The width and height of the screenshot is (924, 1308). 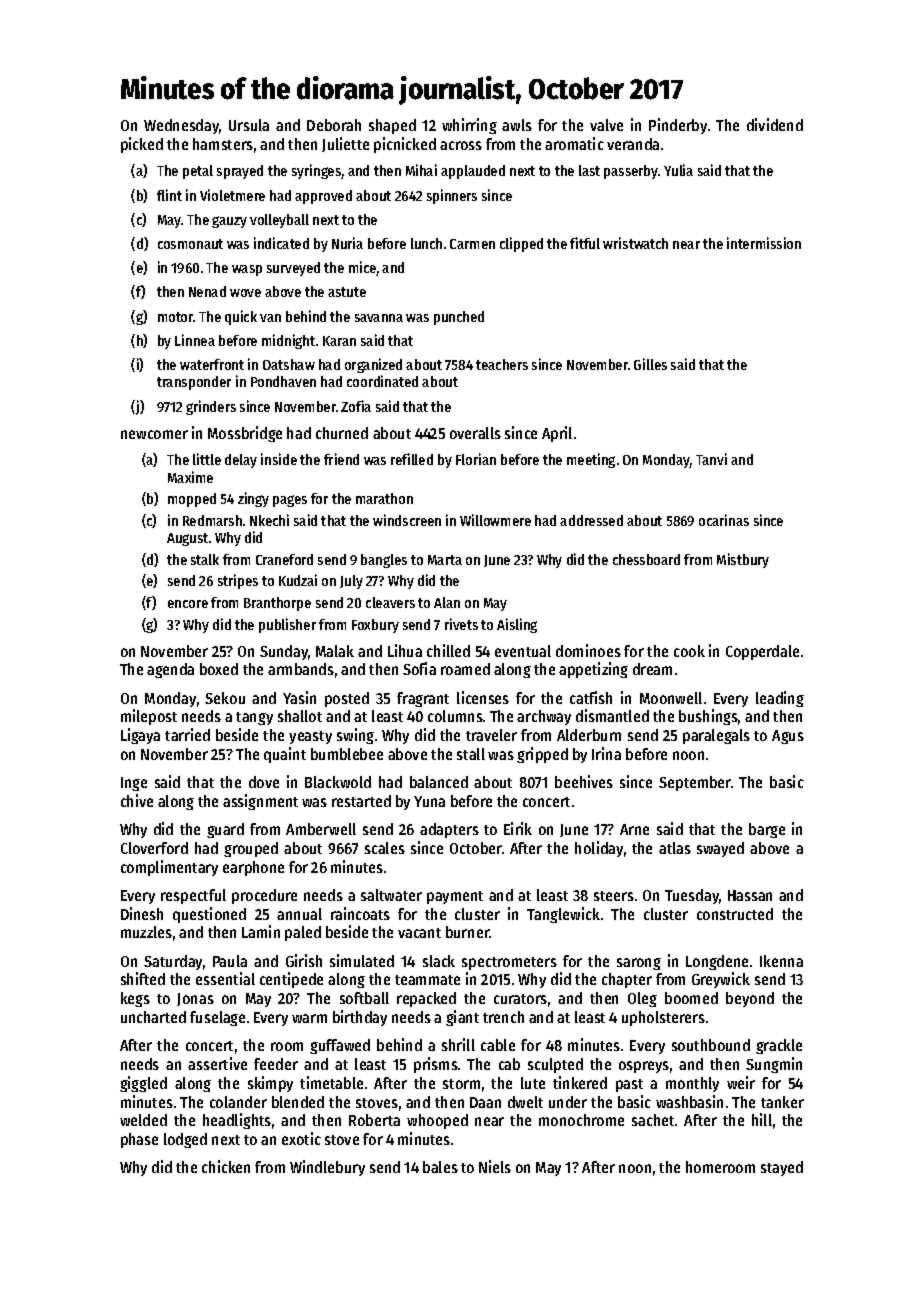 What do you see at coordinates (711, 459) in the screenshot?
I see `Tanvi` at bounding box center [711, 459].
